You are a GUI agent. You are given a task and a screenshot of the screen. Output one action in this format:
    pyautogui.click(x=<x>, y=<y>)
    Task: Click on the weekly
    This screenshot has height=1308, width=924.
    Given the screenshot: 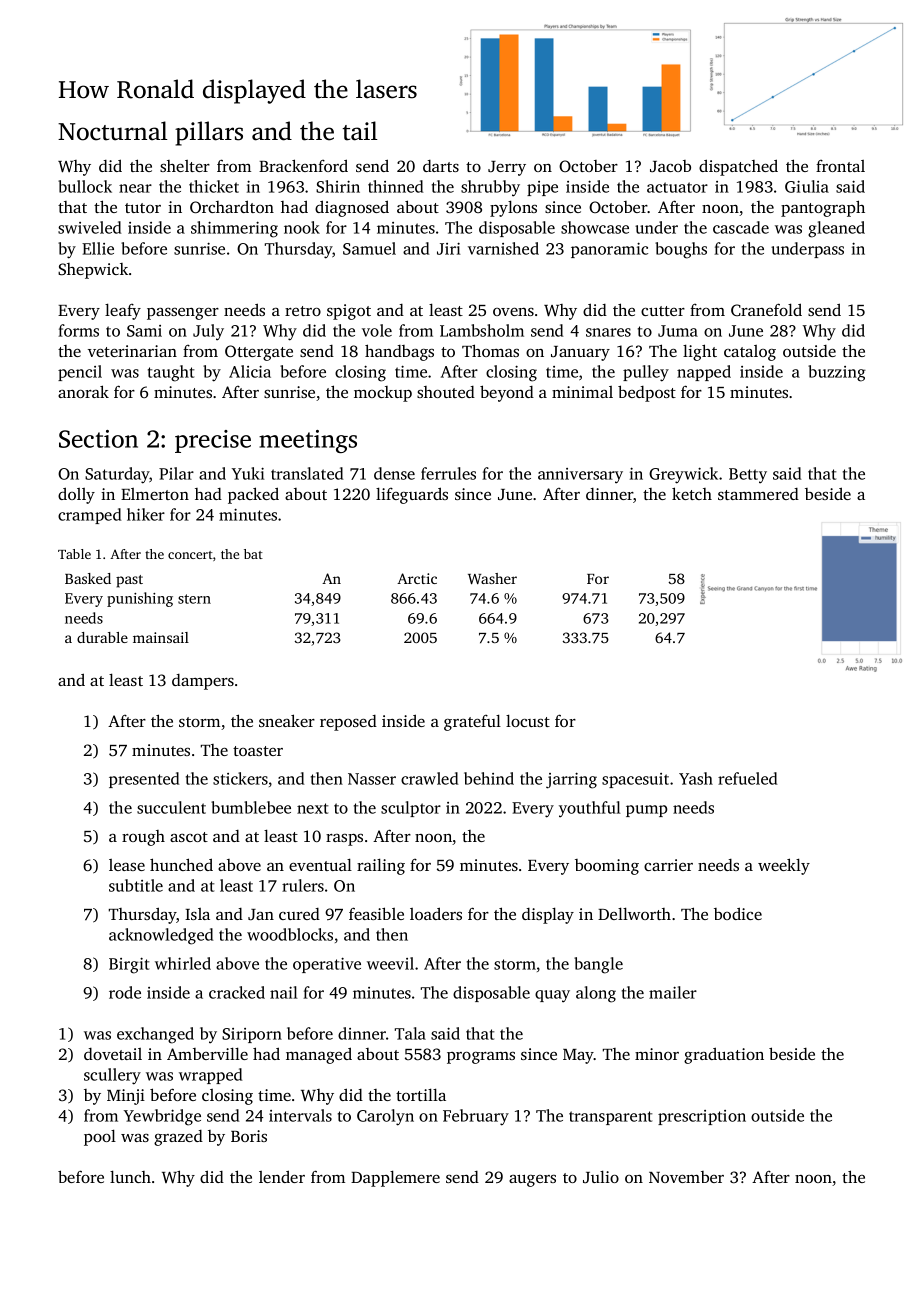 What is the action you would take?
    pyautogui.click(x=784, y=866)
